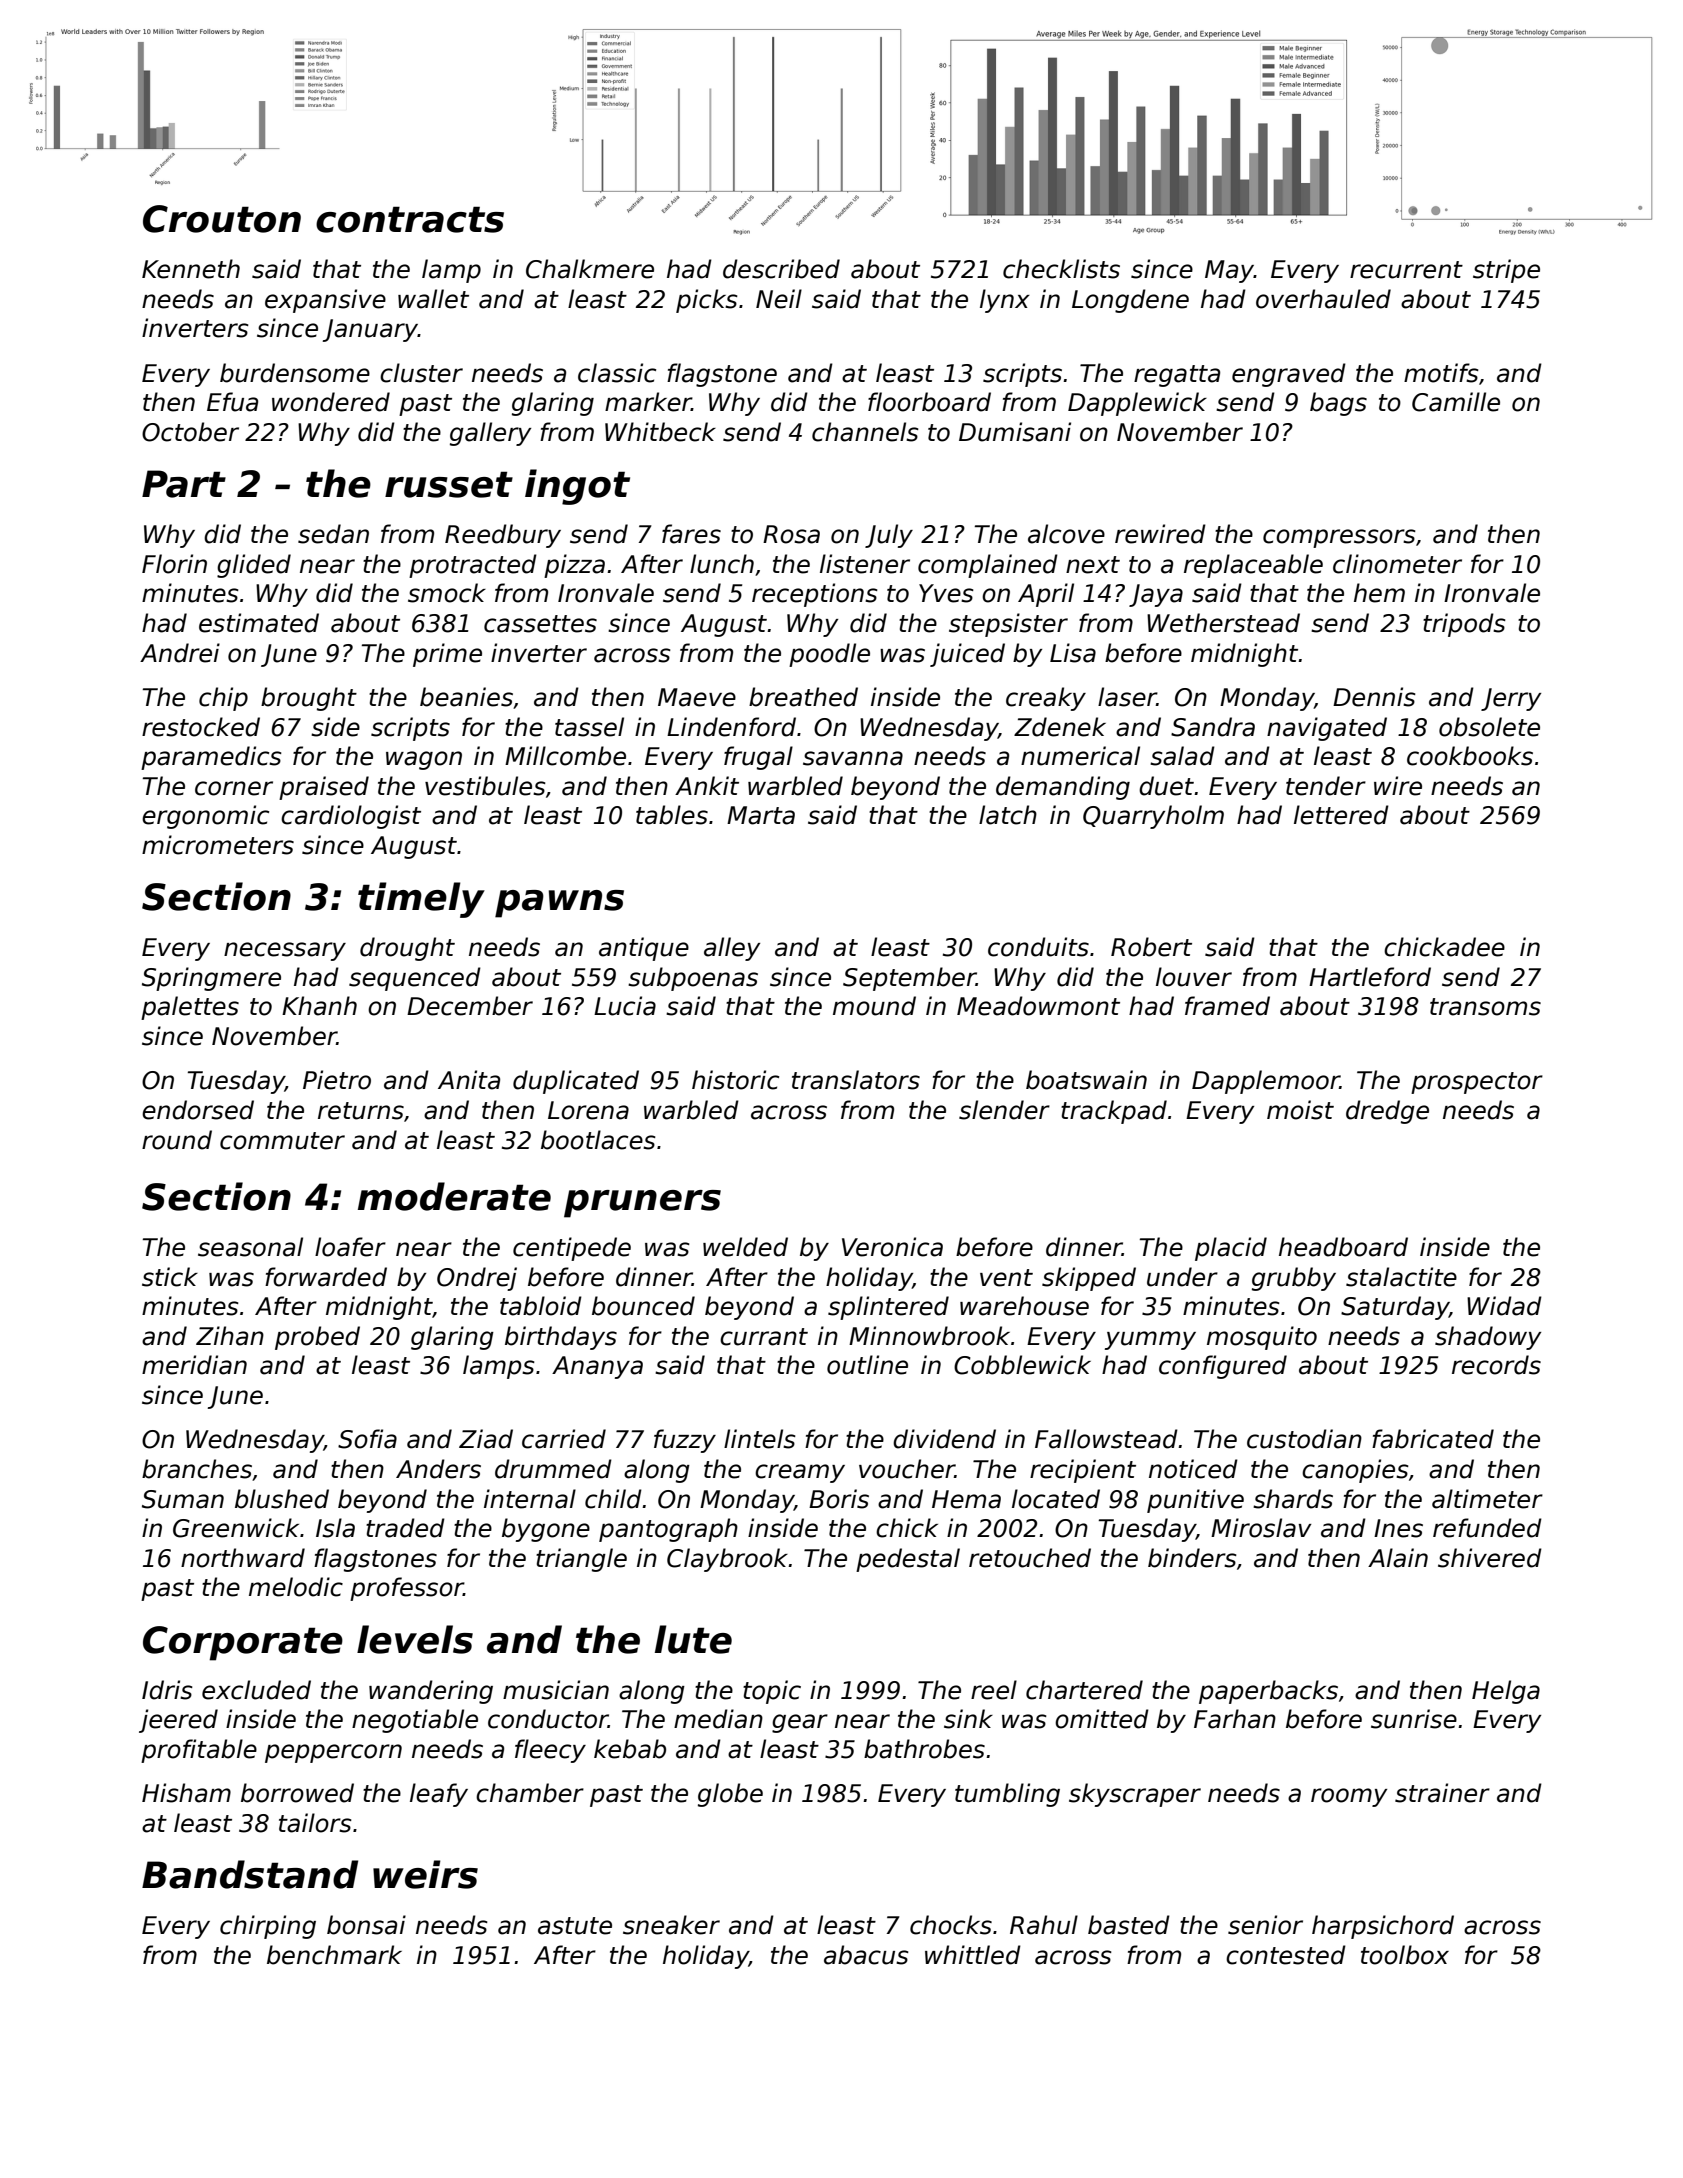  Describe the element at coordinates (866, 1955) in the screenshot. I see `abacus` at that location.
